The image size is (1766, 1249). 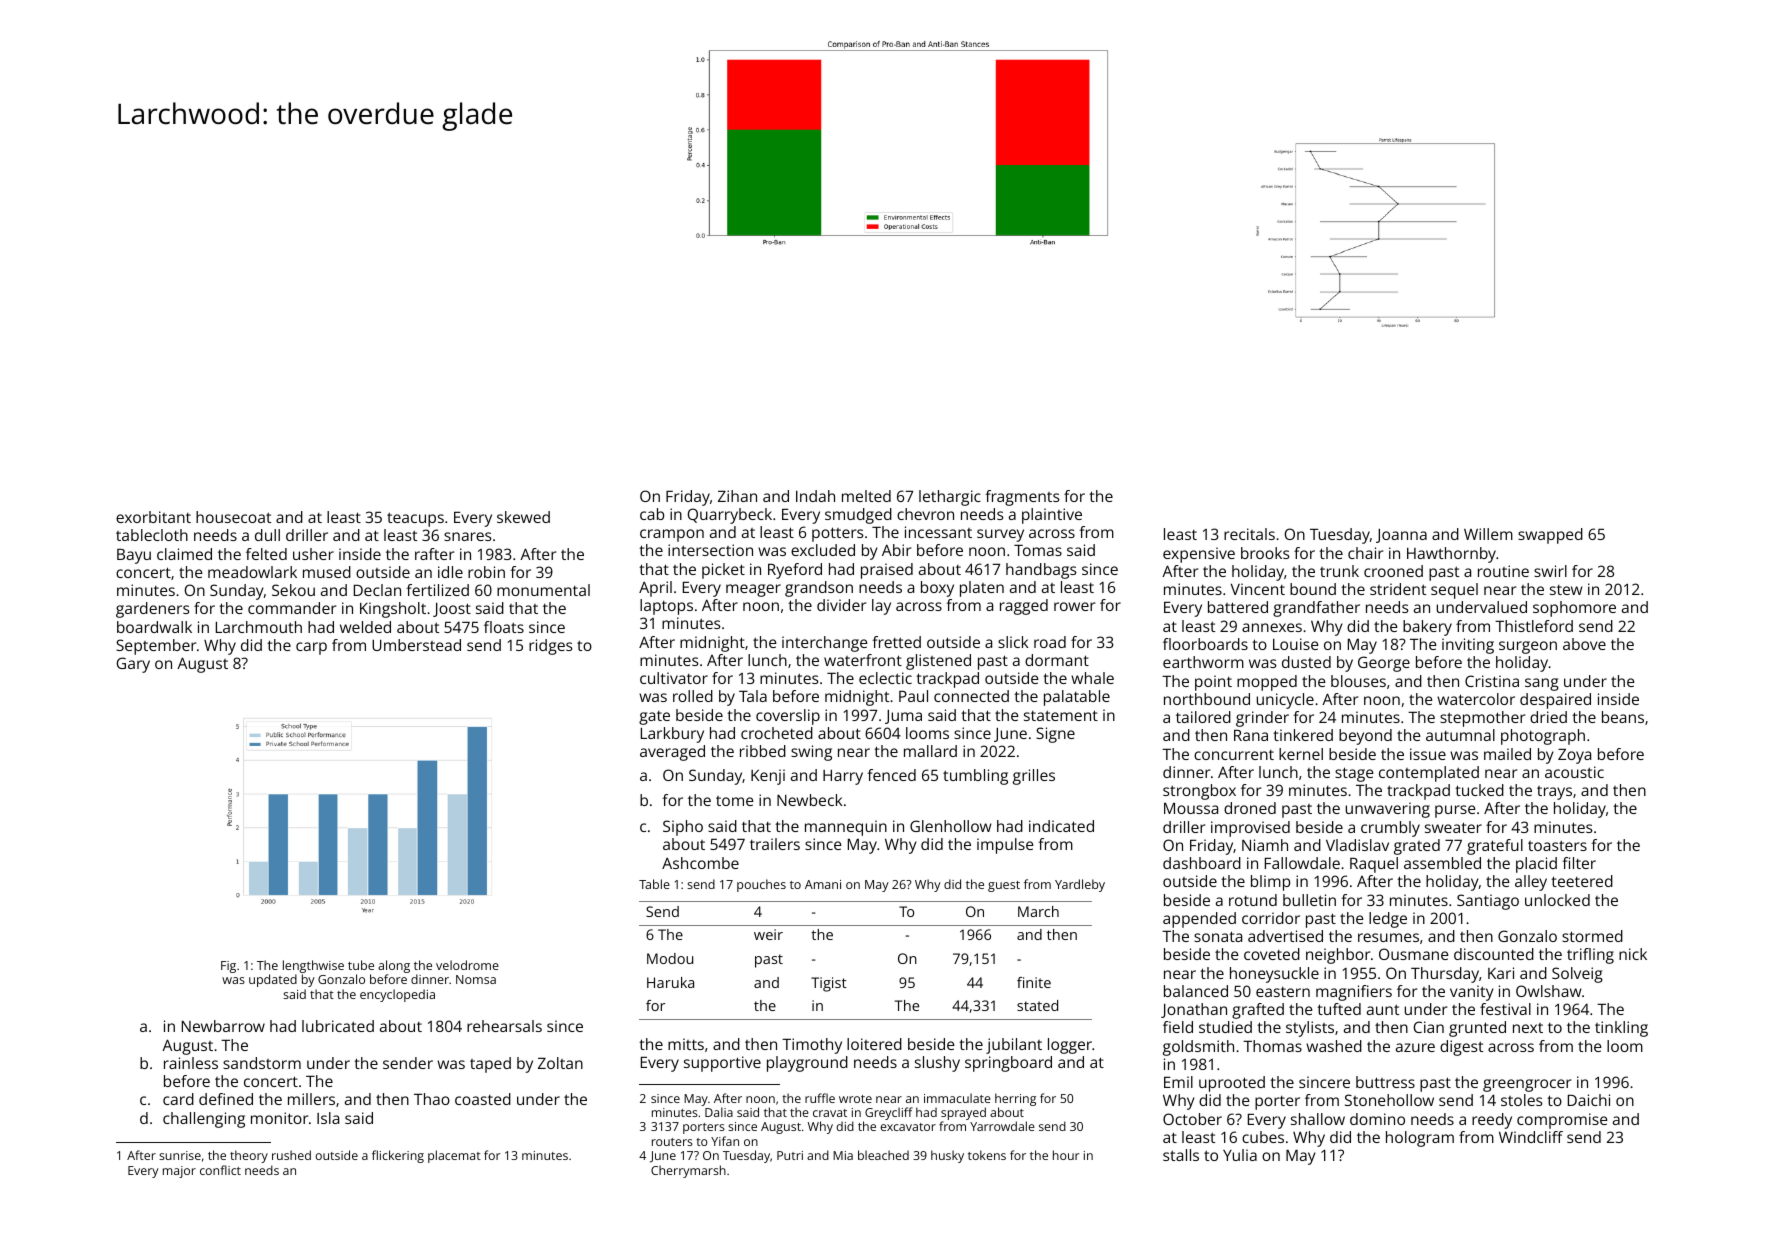 What do you see at coordinates (267, 535) in the image?
I see `dull` at bounding box center [267, 535].
